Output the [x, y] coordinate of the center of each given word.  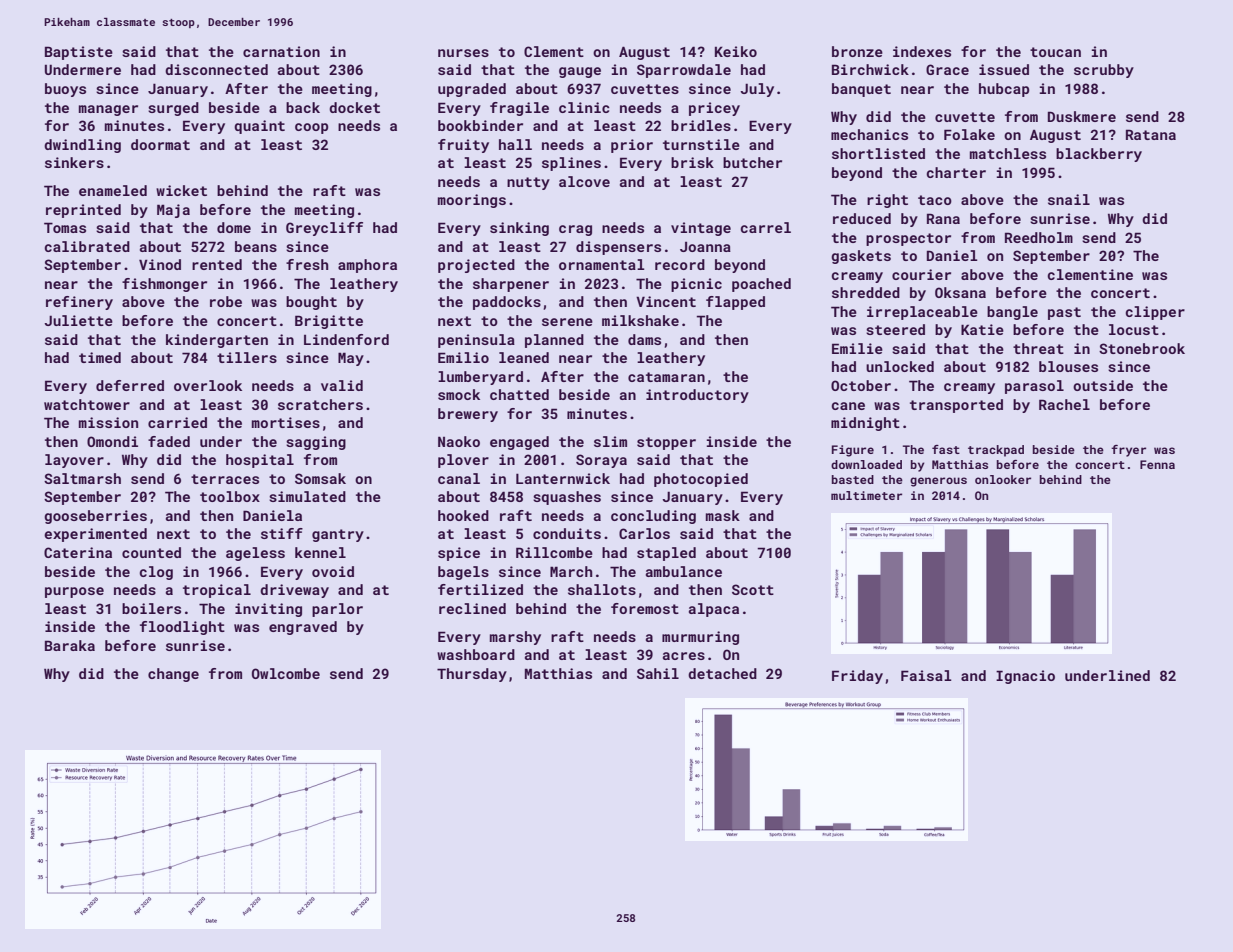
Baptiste [79, 53]
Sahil [658, 673]
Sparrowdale [684, 71]
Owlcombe [286, 673]
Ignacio [1025, 677]
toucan [1055, 52]
